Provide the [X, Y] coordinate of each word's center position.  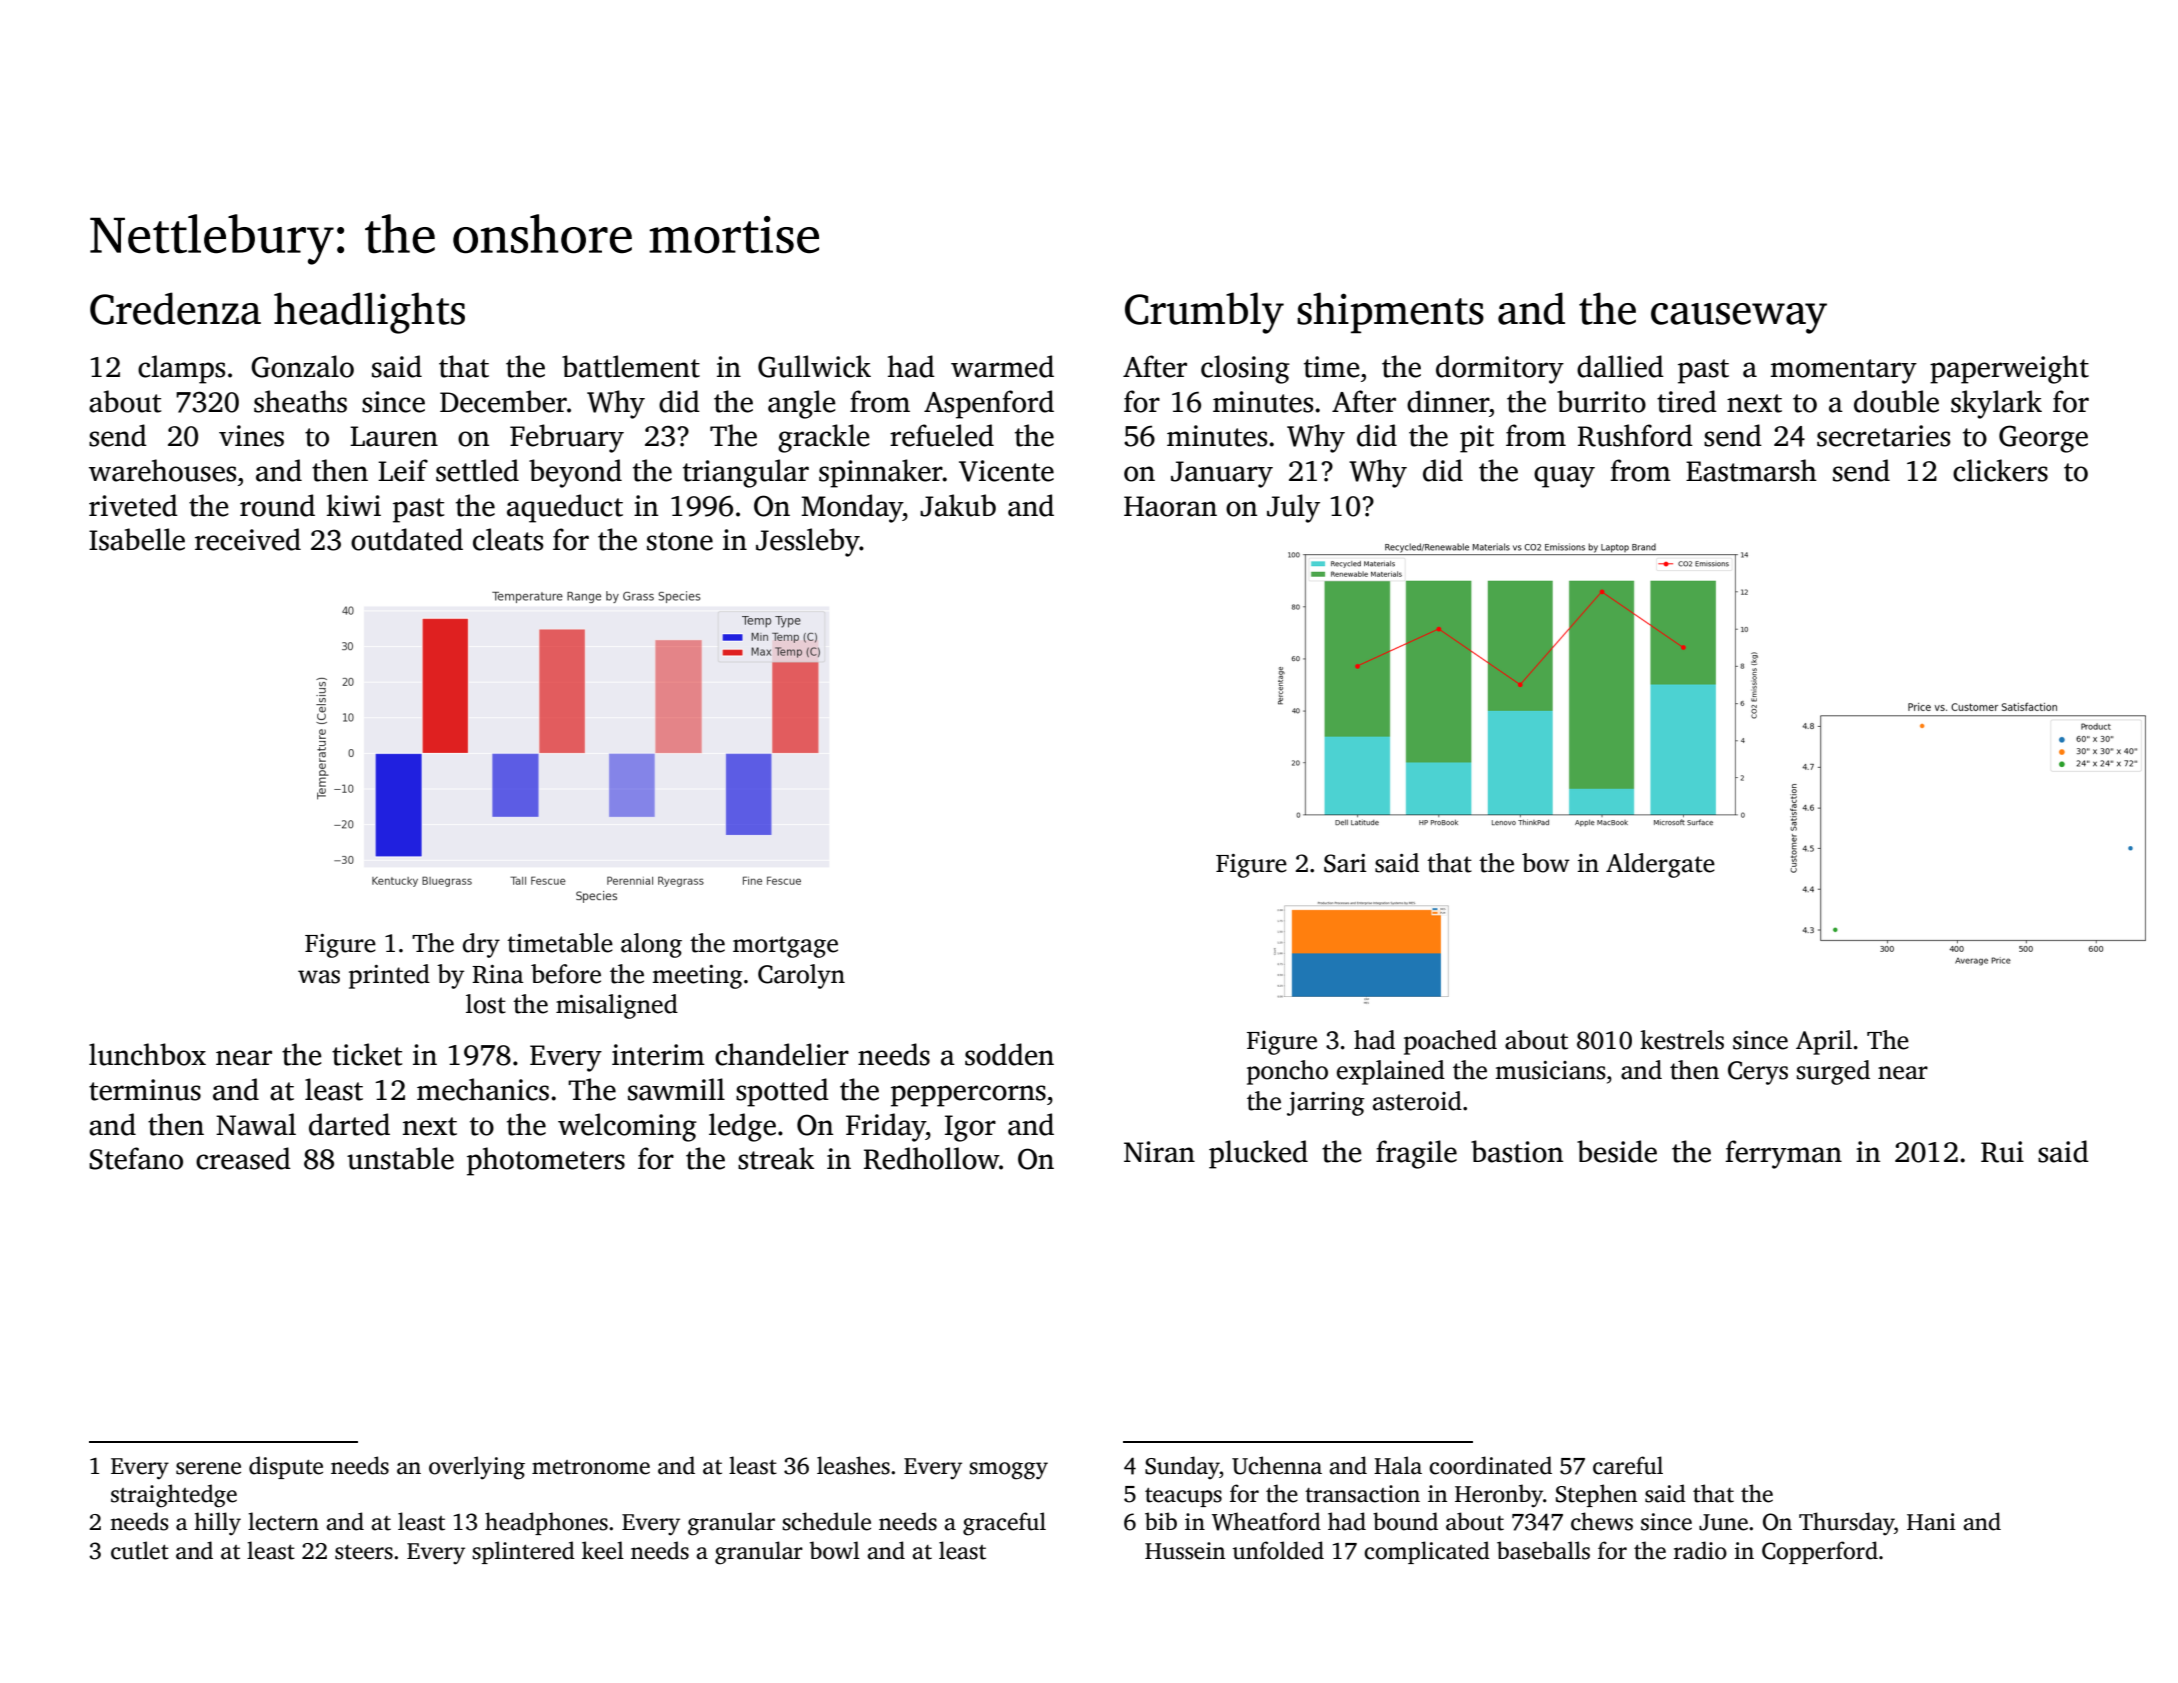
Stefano [136, 1158]
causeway [1739, 318]
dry [481, 945]
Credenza [175, 308]
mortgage [785, 947]
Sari [1345, 863]
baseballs [1543, 1550]
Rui [2002, 1152]
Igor [970, 1128]
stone [680, 541]
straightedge [174, 1496]
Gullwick [814, 366]
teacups [1183, 1497]
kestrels [1682, 1040]
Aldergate [1660, 865]
